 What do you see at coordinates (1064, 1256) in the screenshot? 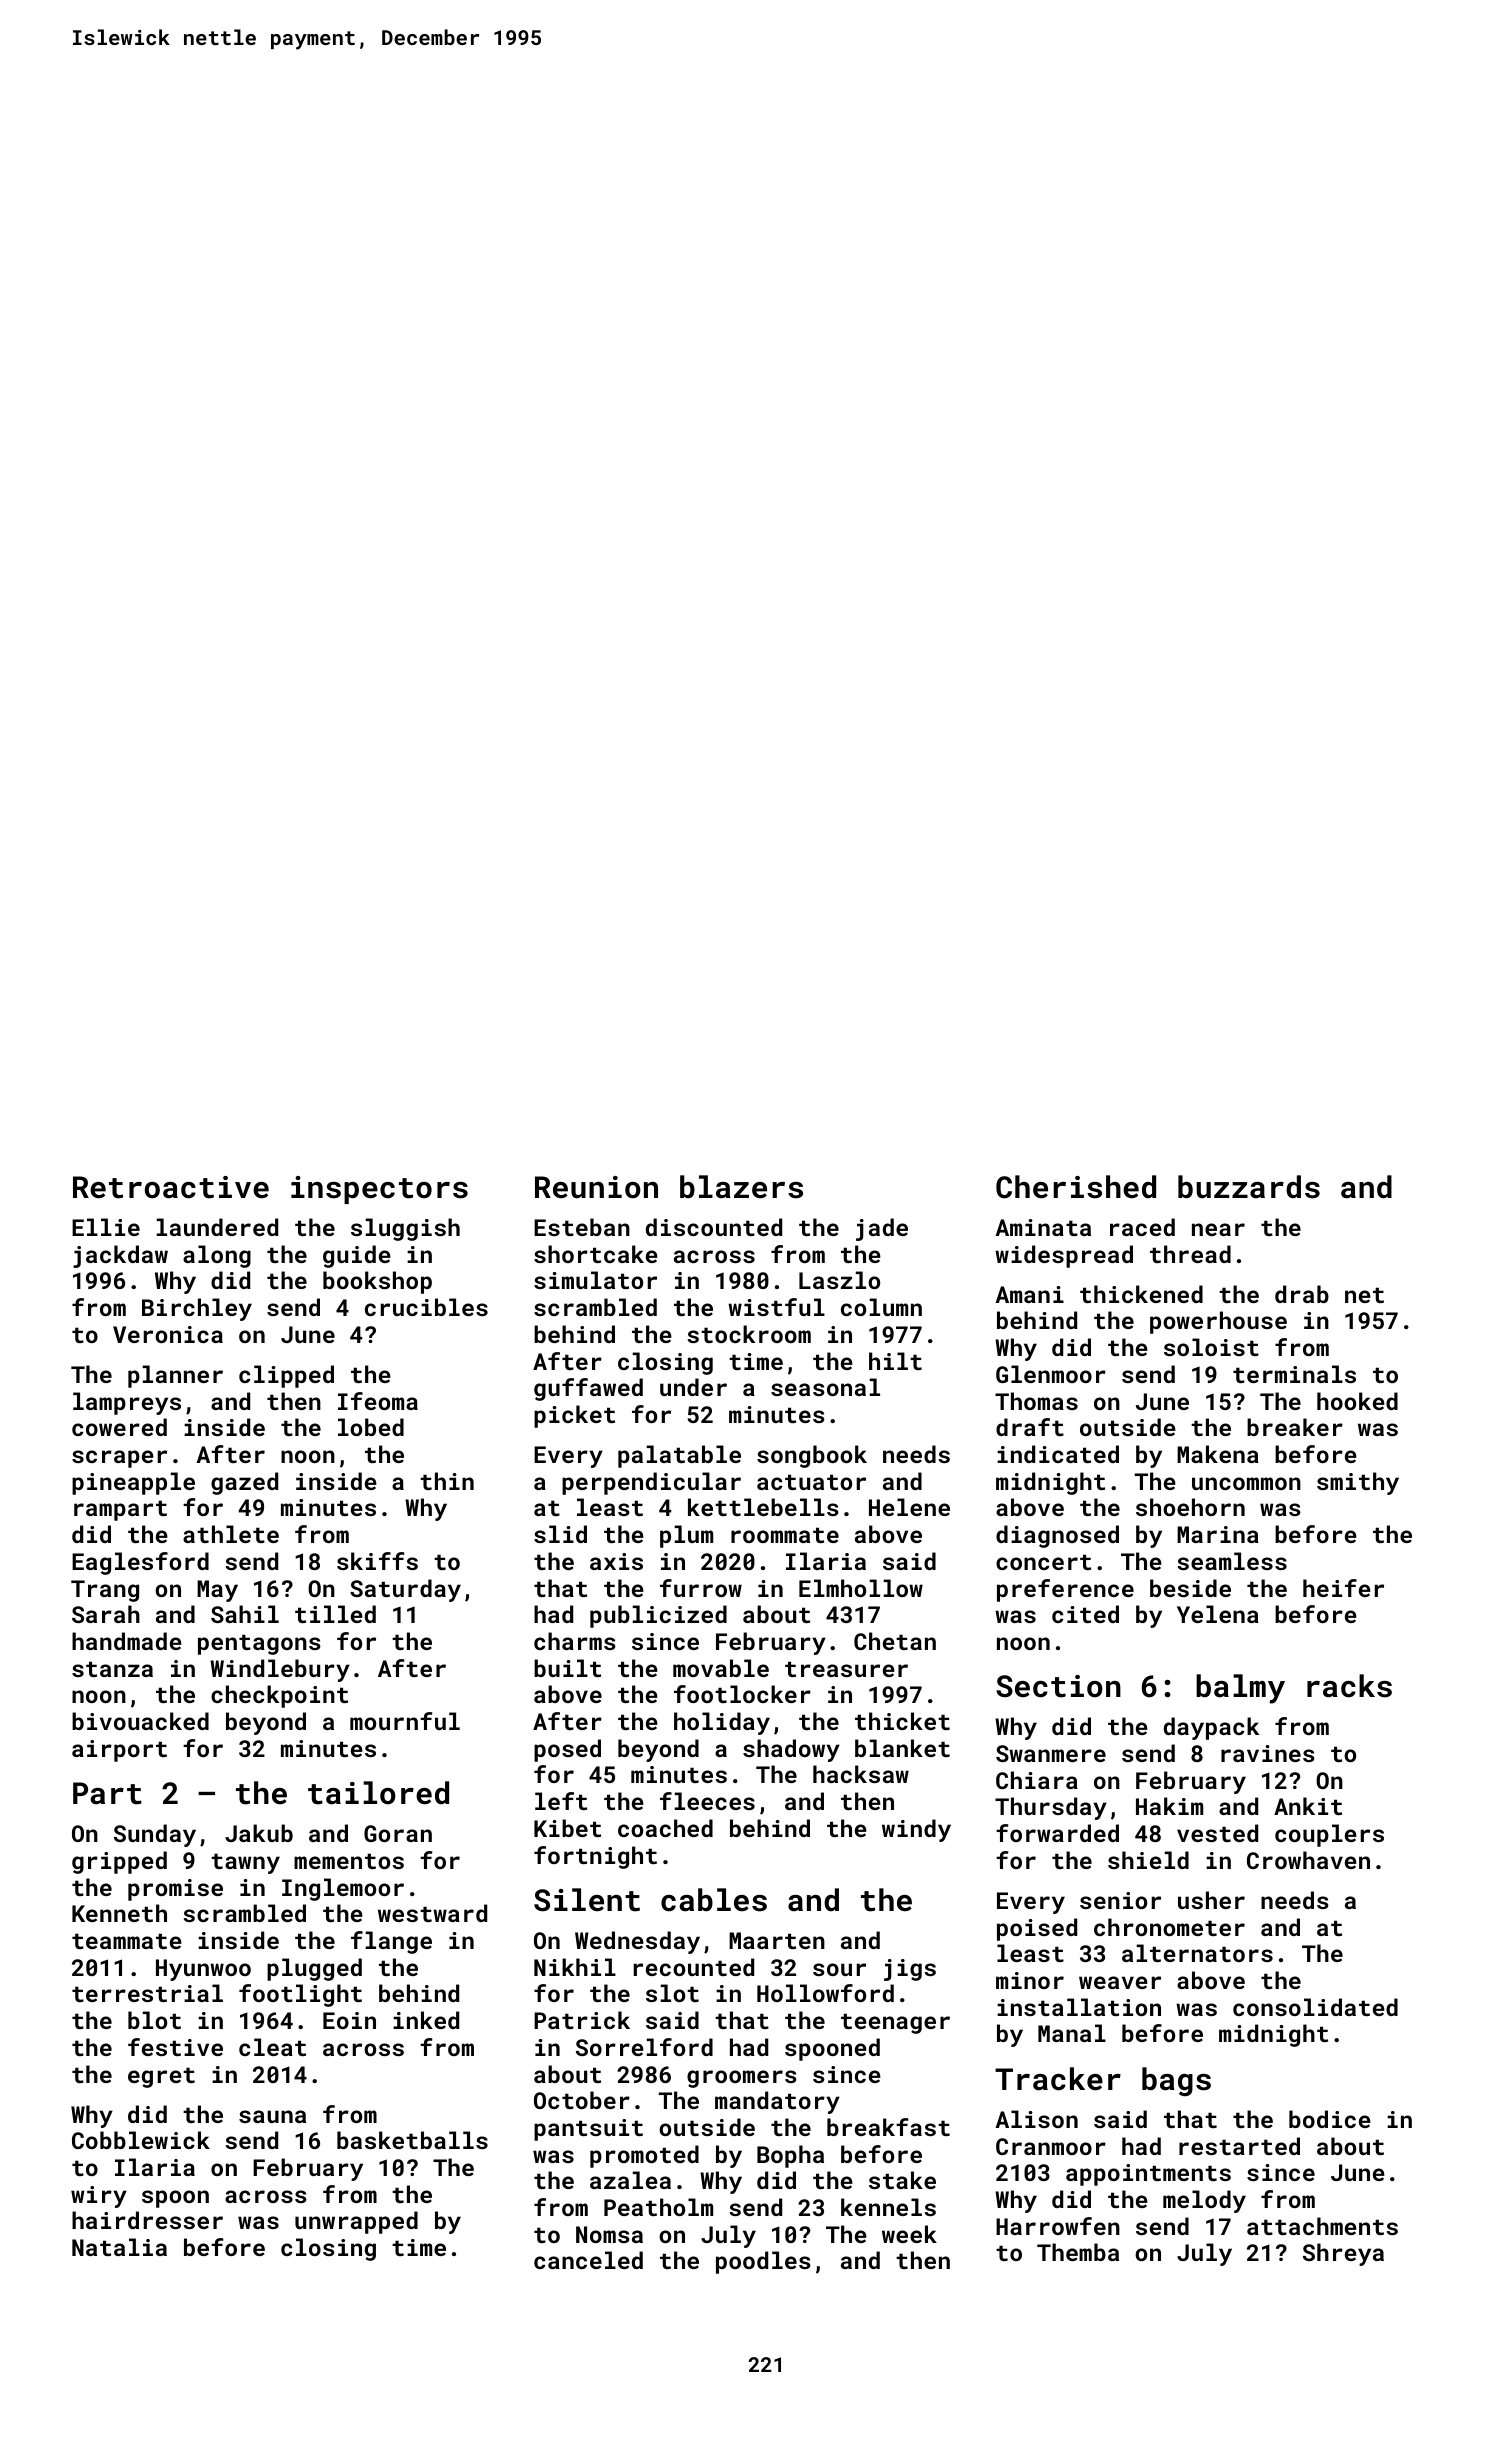
I see `widespread` at bounding box center [1064, 1256].
